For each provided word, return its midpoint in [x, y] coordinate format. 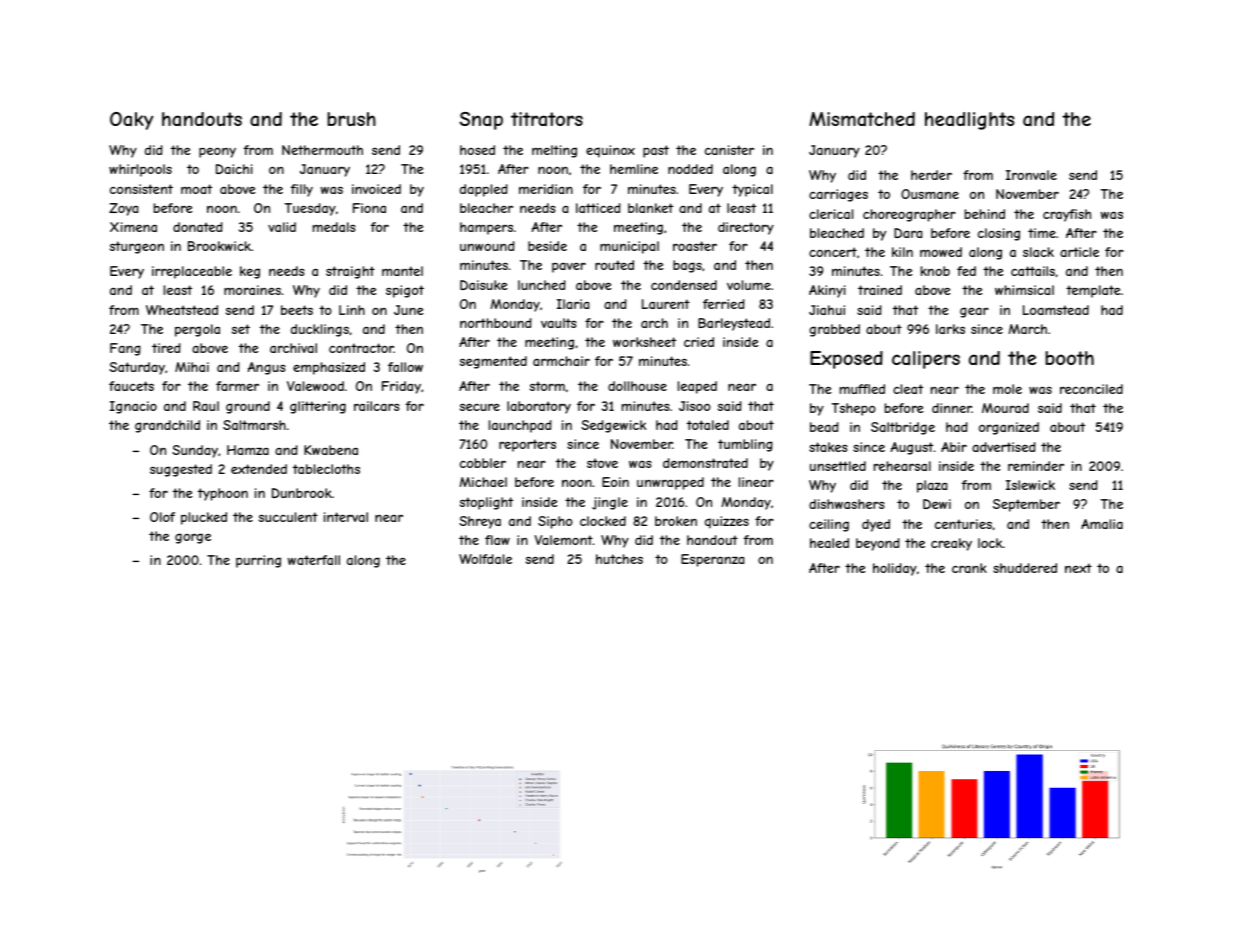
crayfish [1067, 215]
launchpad [520, 426]
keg [250, 272]
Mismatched [862, 119]
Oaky [131, 121]
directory [746, 228]
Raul [206, 406]
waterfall [313, 560]
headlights [970, 121]
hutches [619, 559]
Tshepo [854, 409]
